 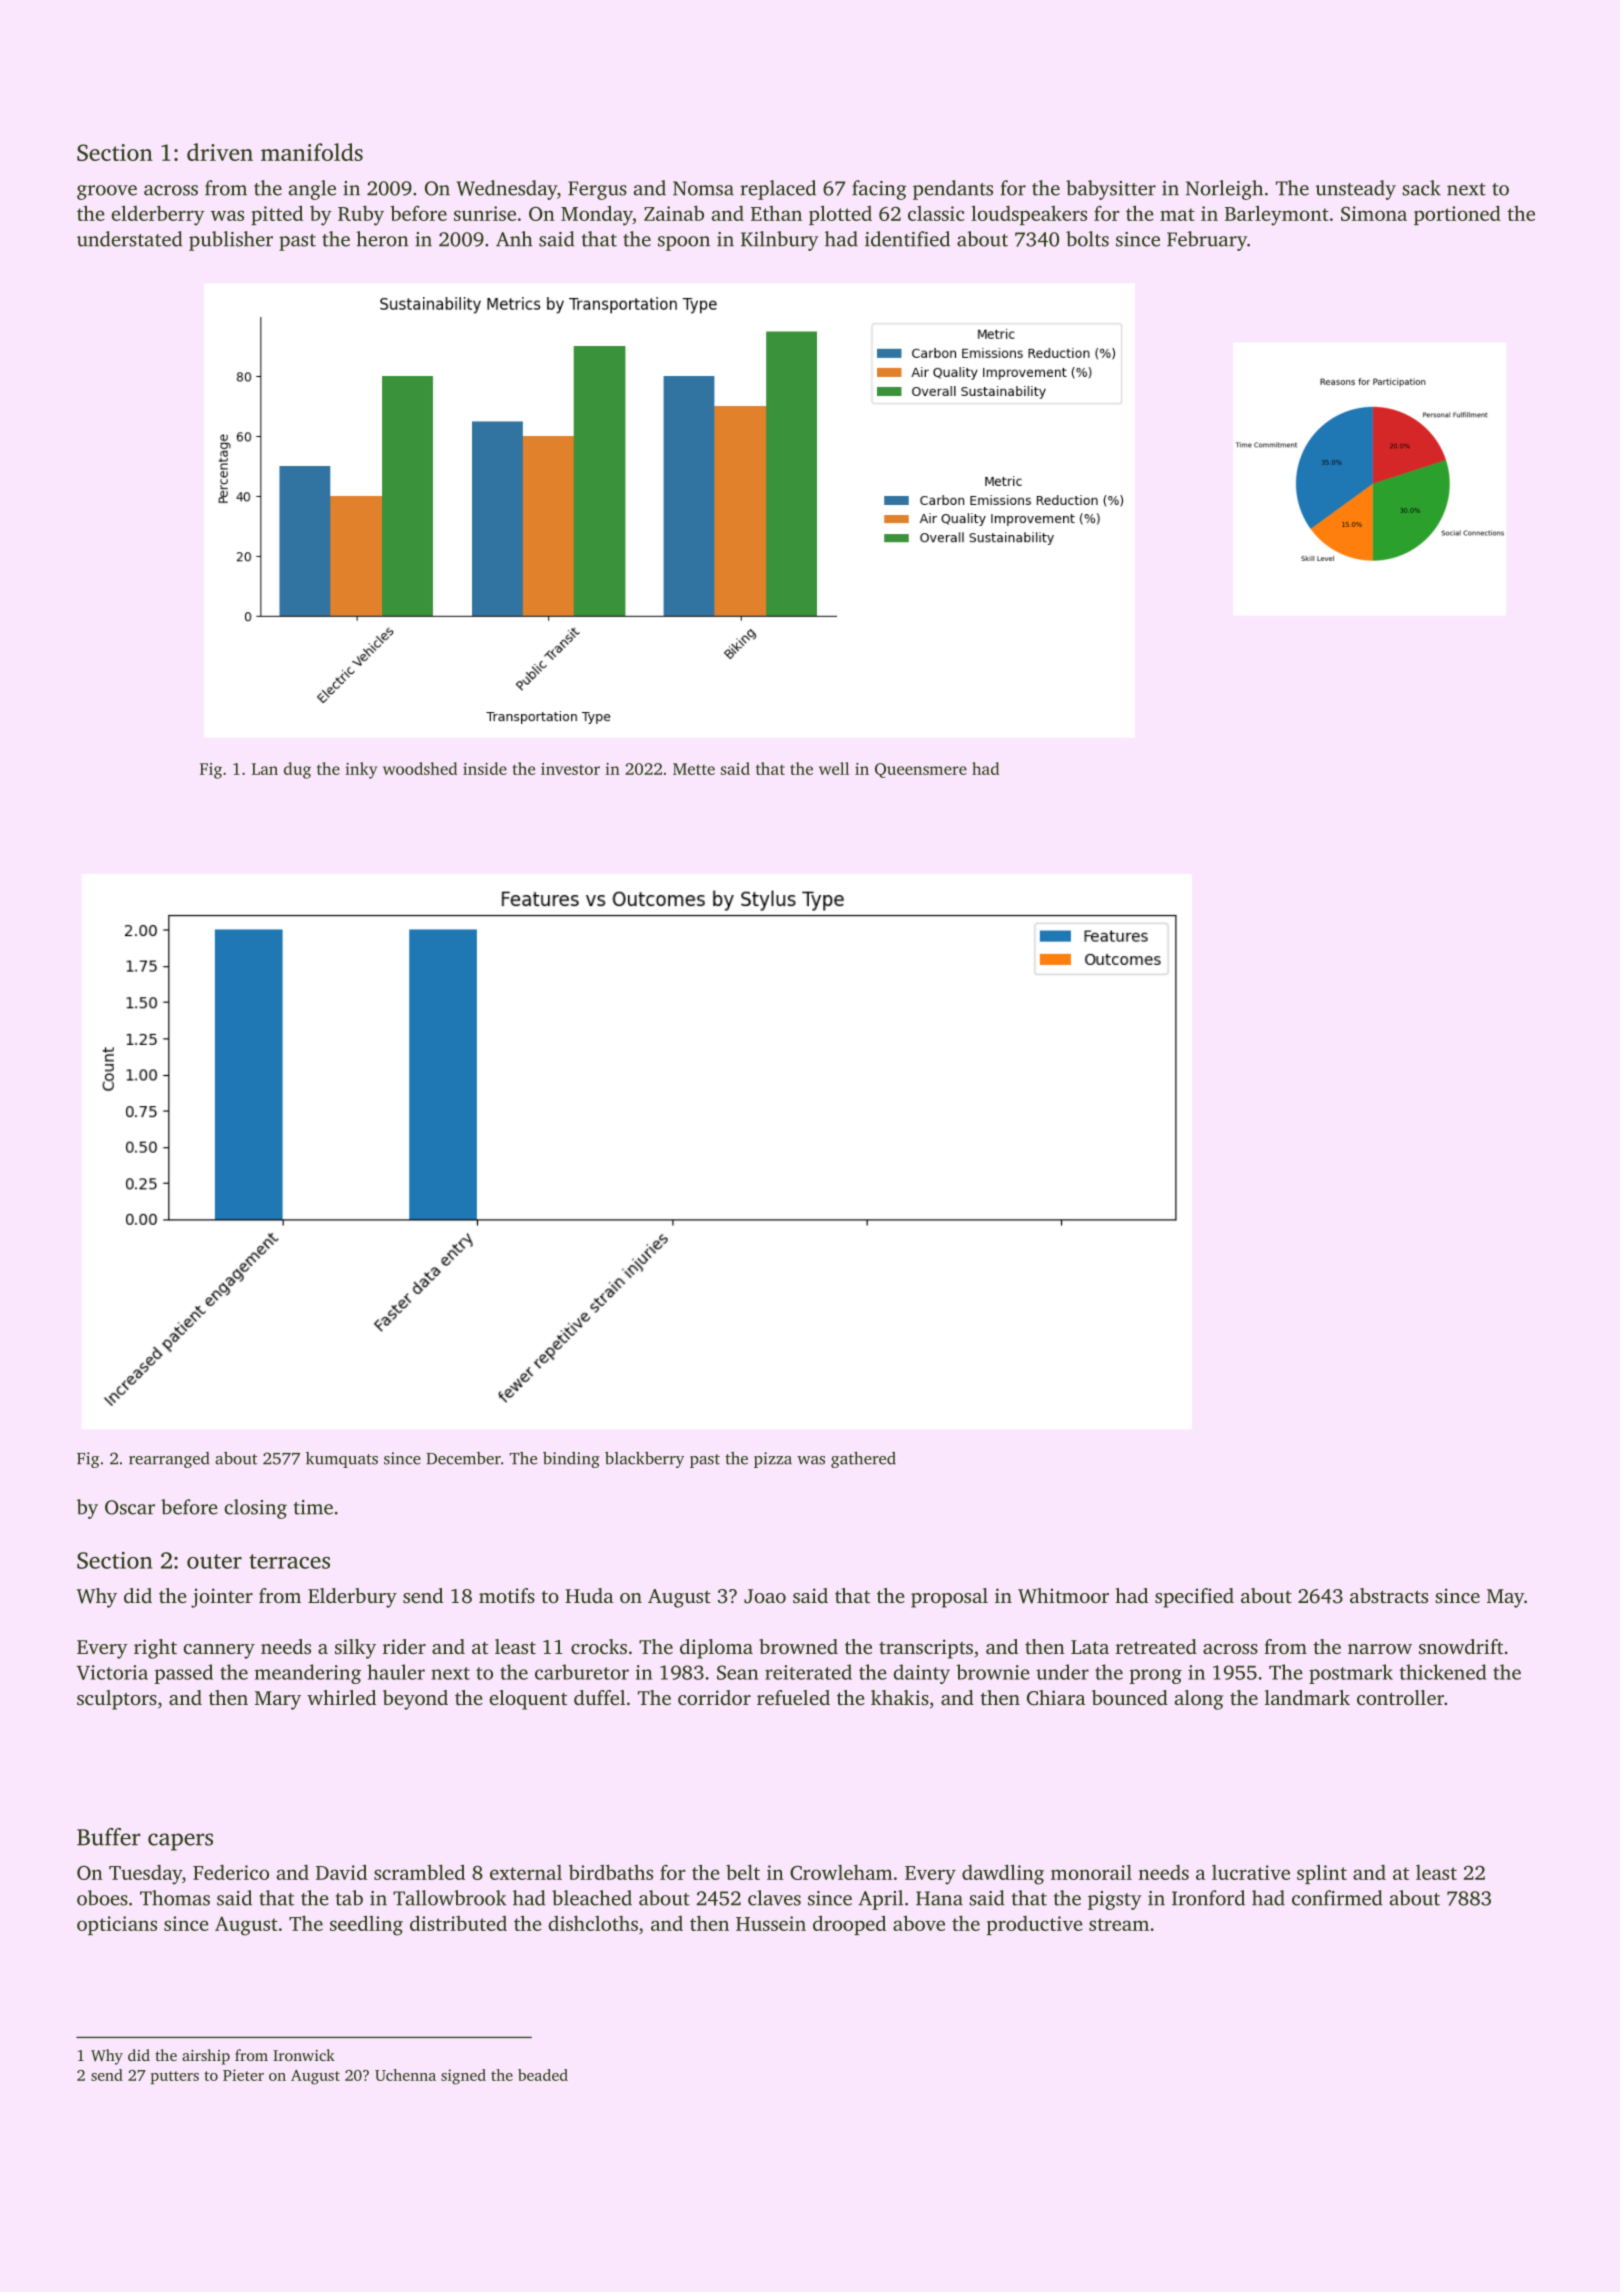 What do you see at coordinates (834, 768) in the screenshot?
I see `well` at bounding box center [834, 768].
